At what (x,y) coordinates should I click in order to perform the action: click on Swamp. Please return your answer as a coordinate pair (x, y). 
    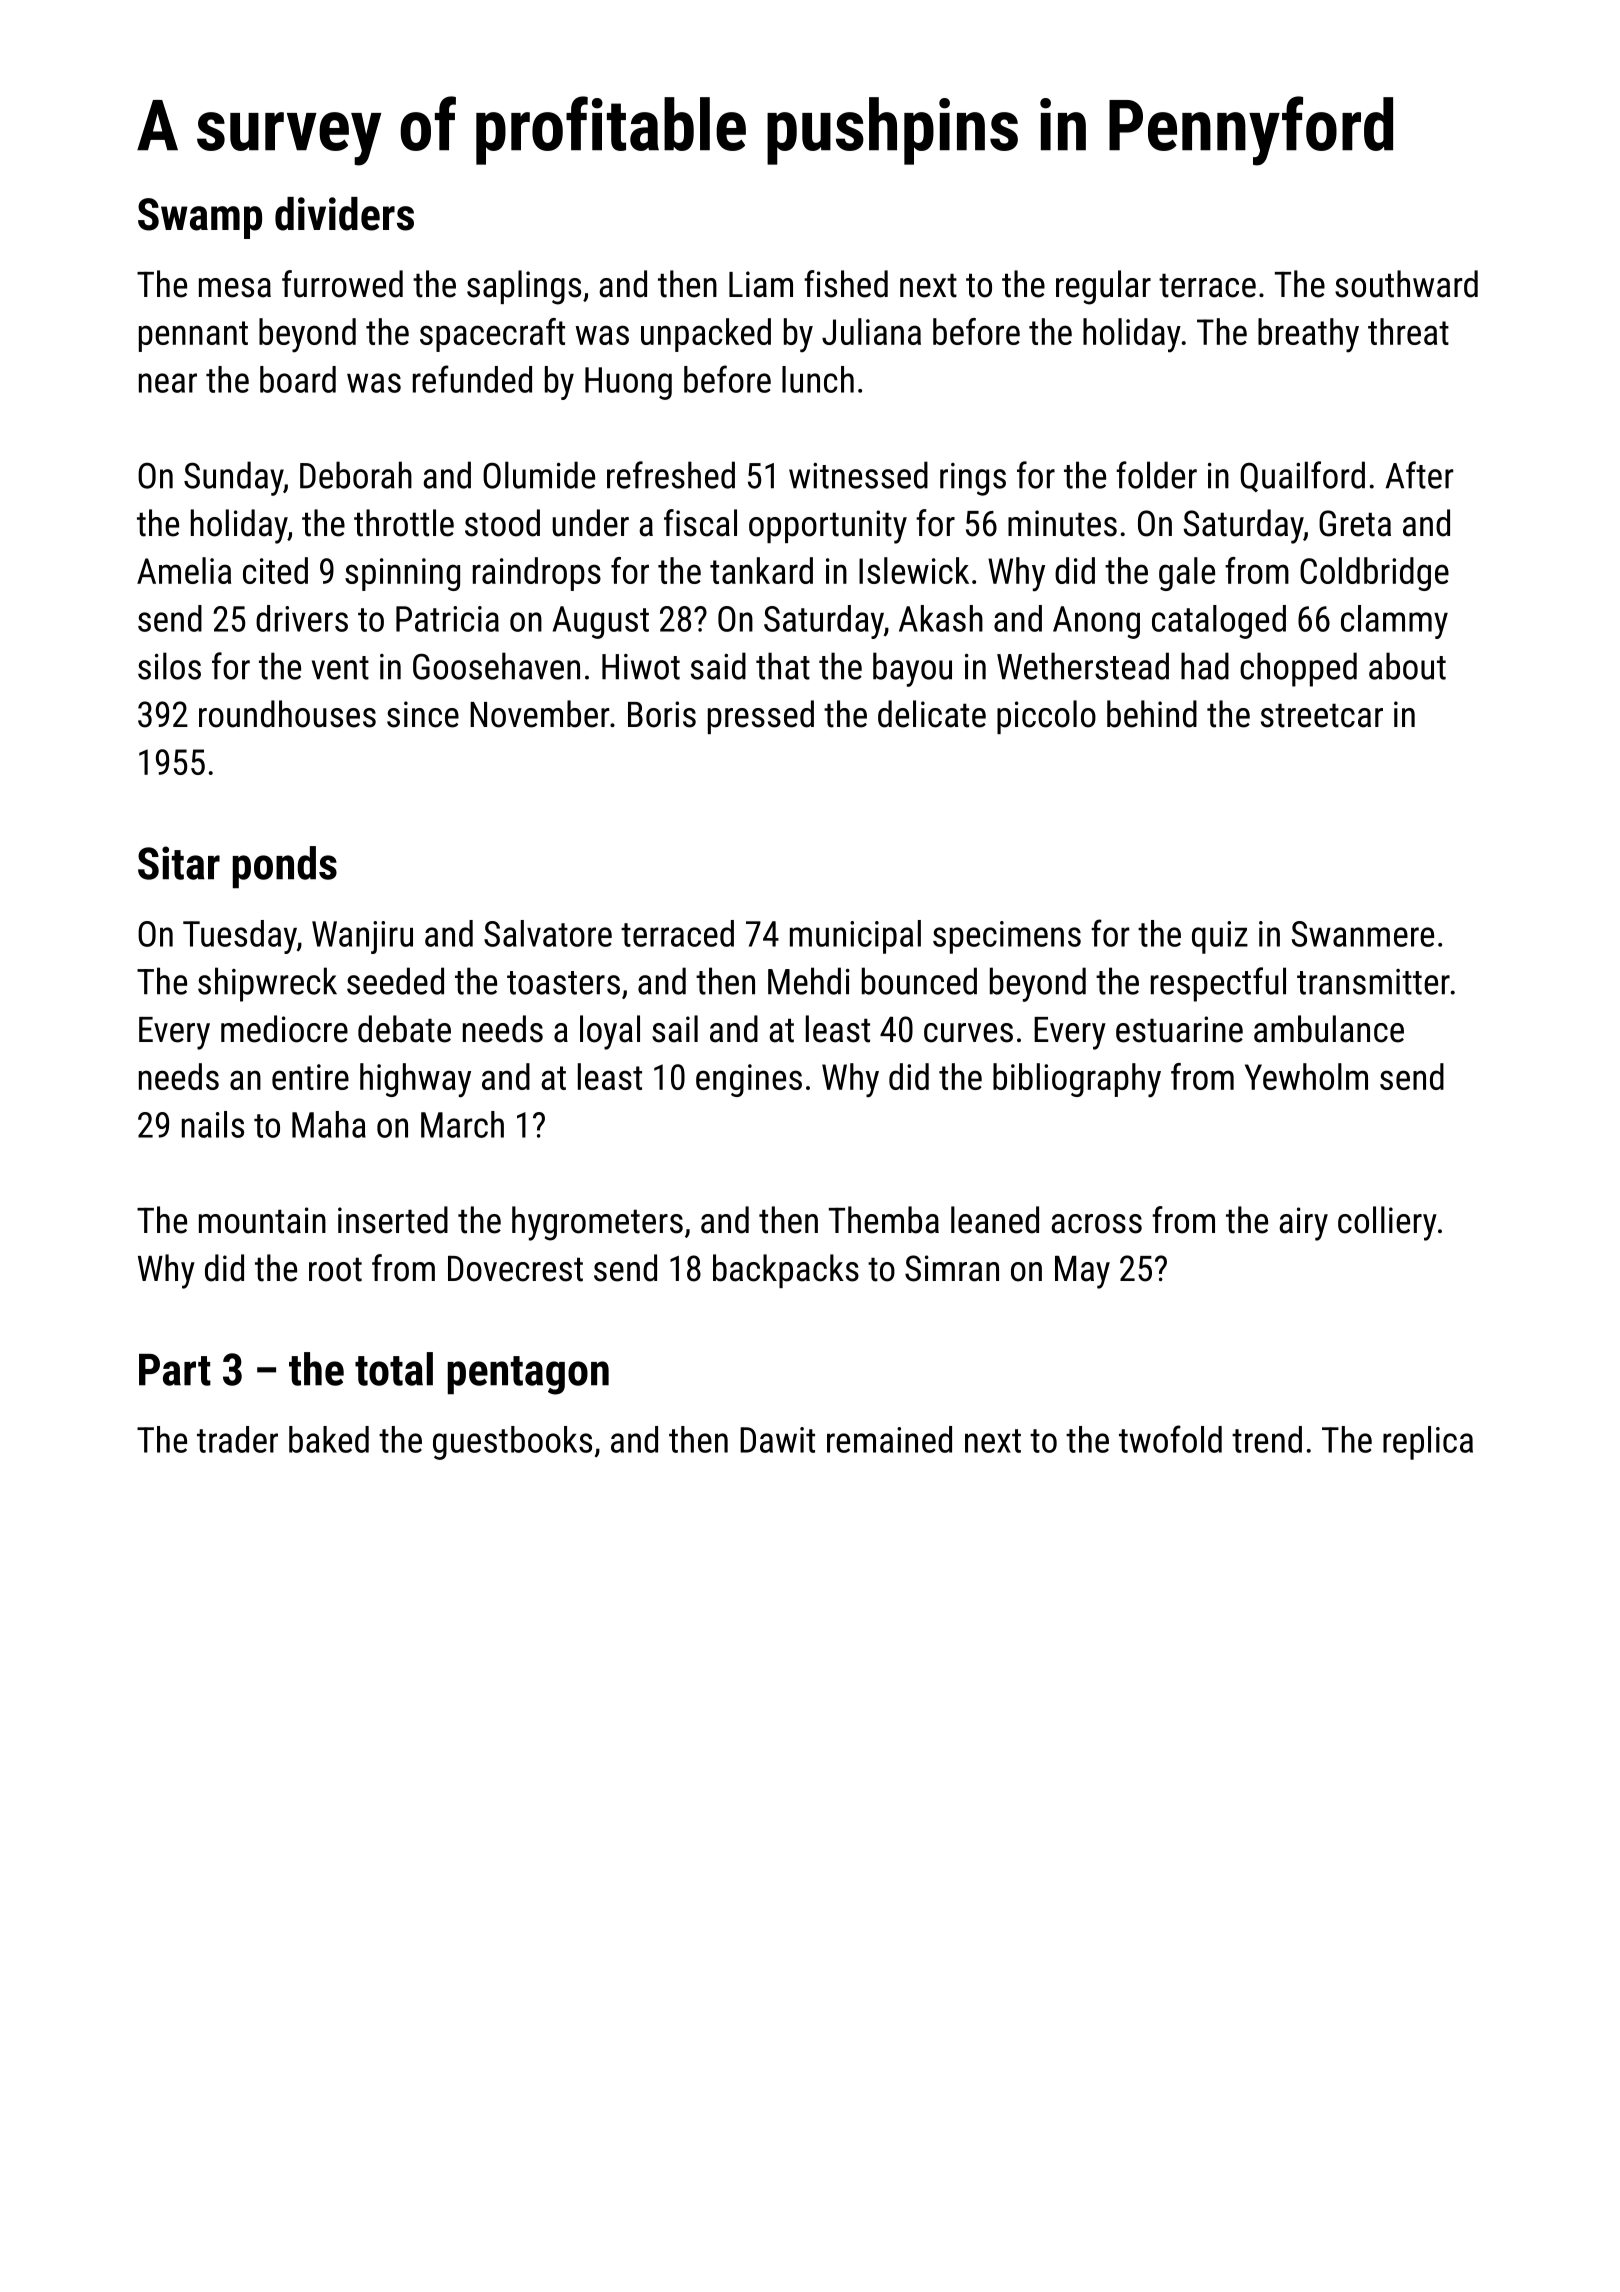
    Looking at the image, I should click on (200, 218).
